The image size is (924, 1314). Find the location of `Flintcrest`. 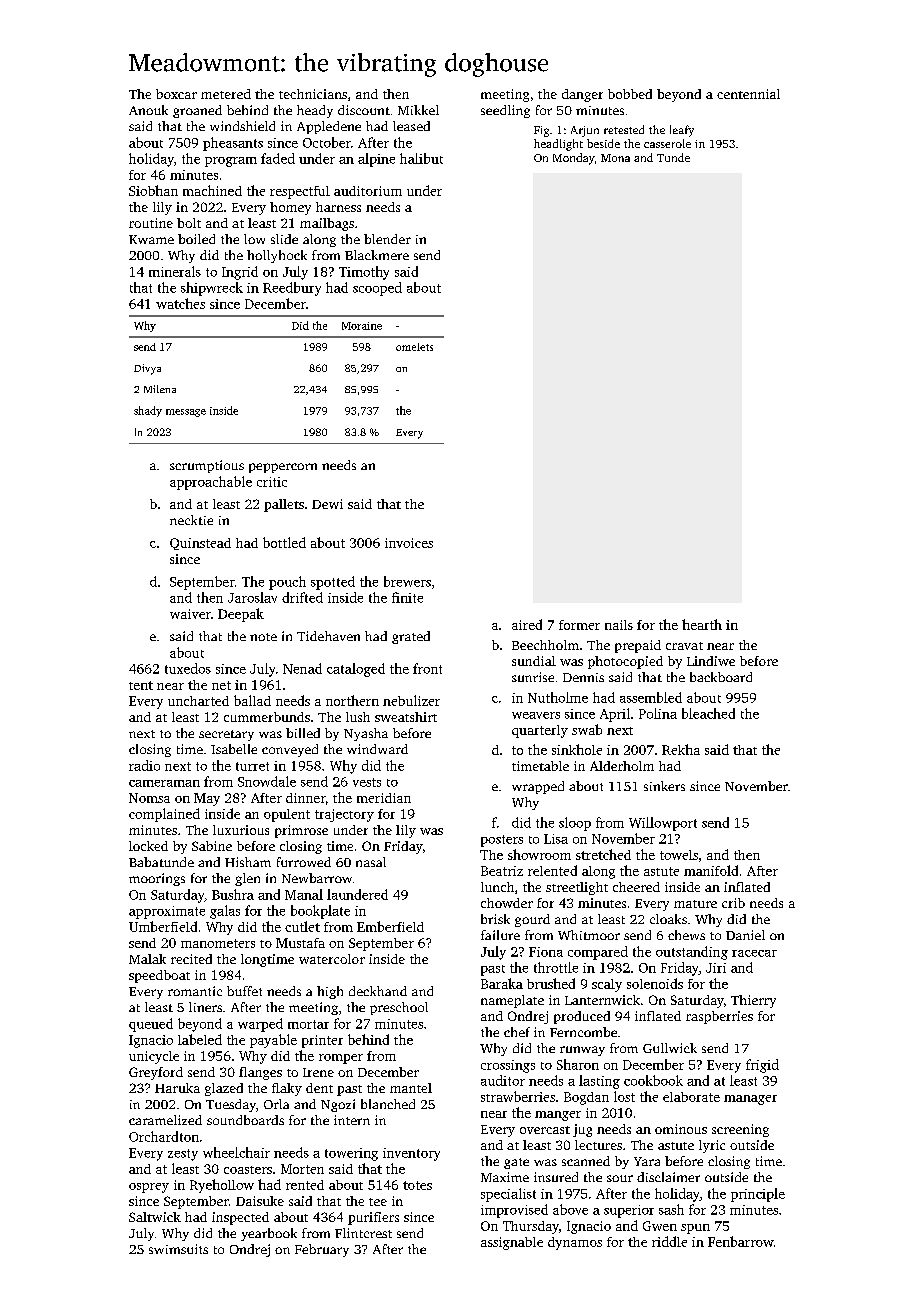

Flintcrest is located at coordinates (363, 1233).
